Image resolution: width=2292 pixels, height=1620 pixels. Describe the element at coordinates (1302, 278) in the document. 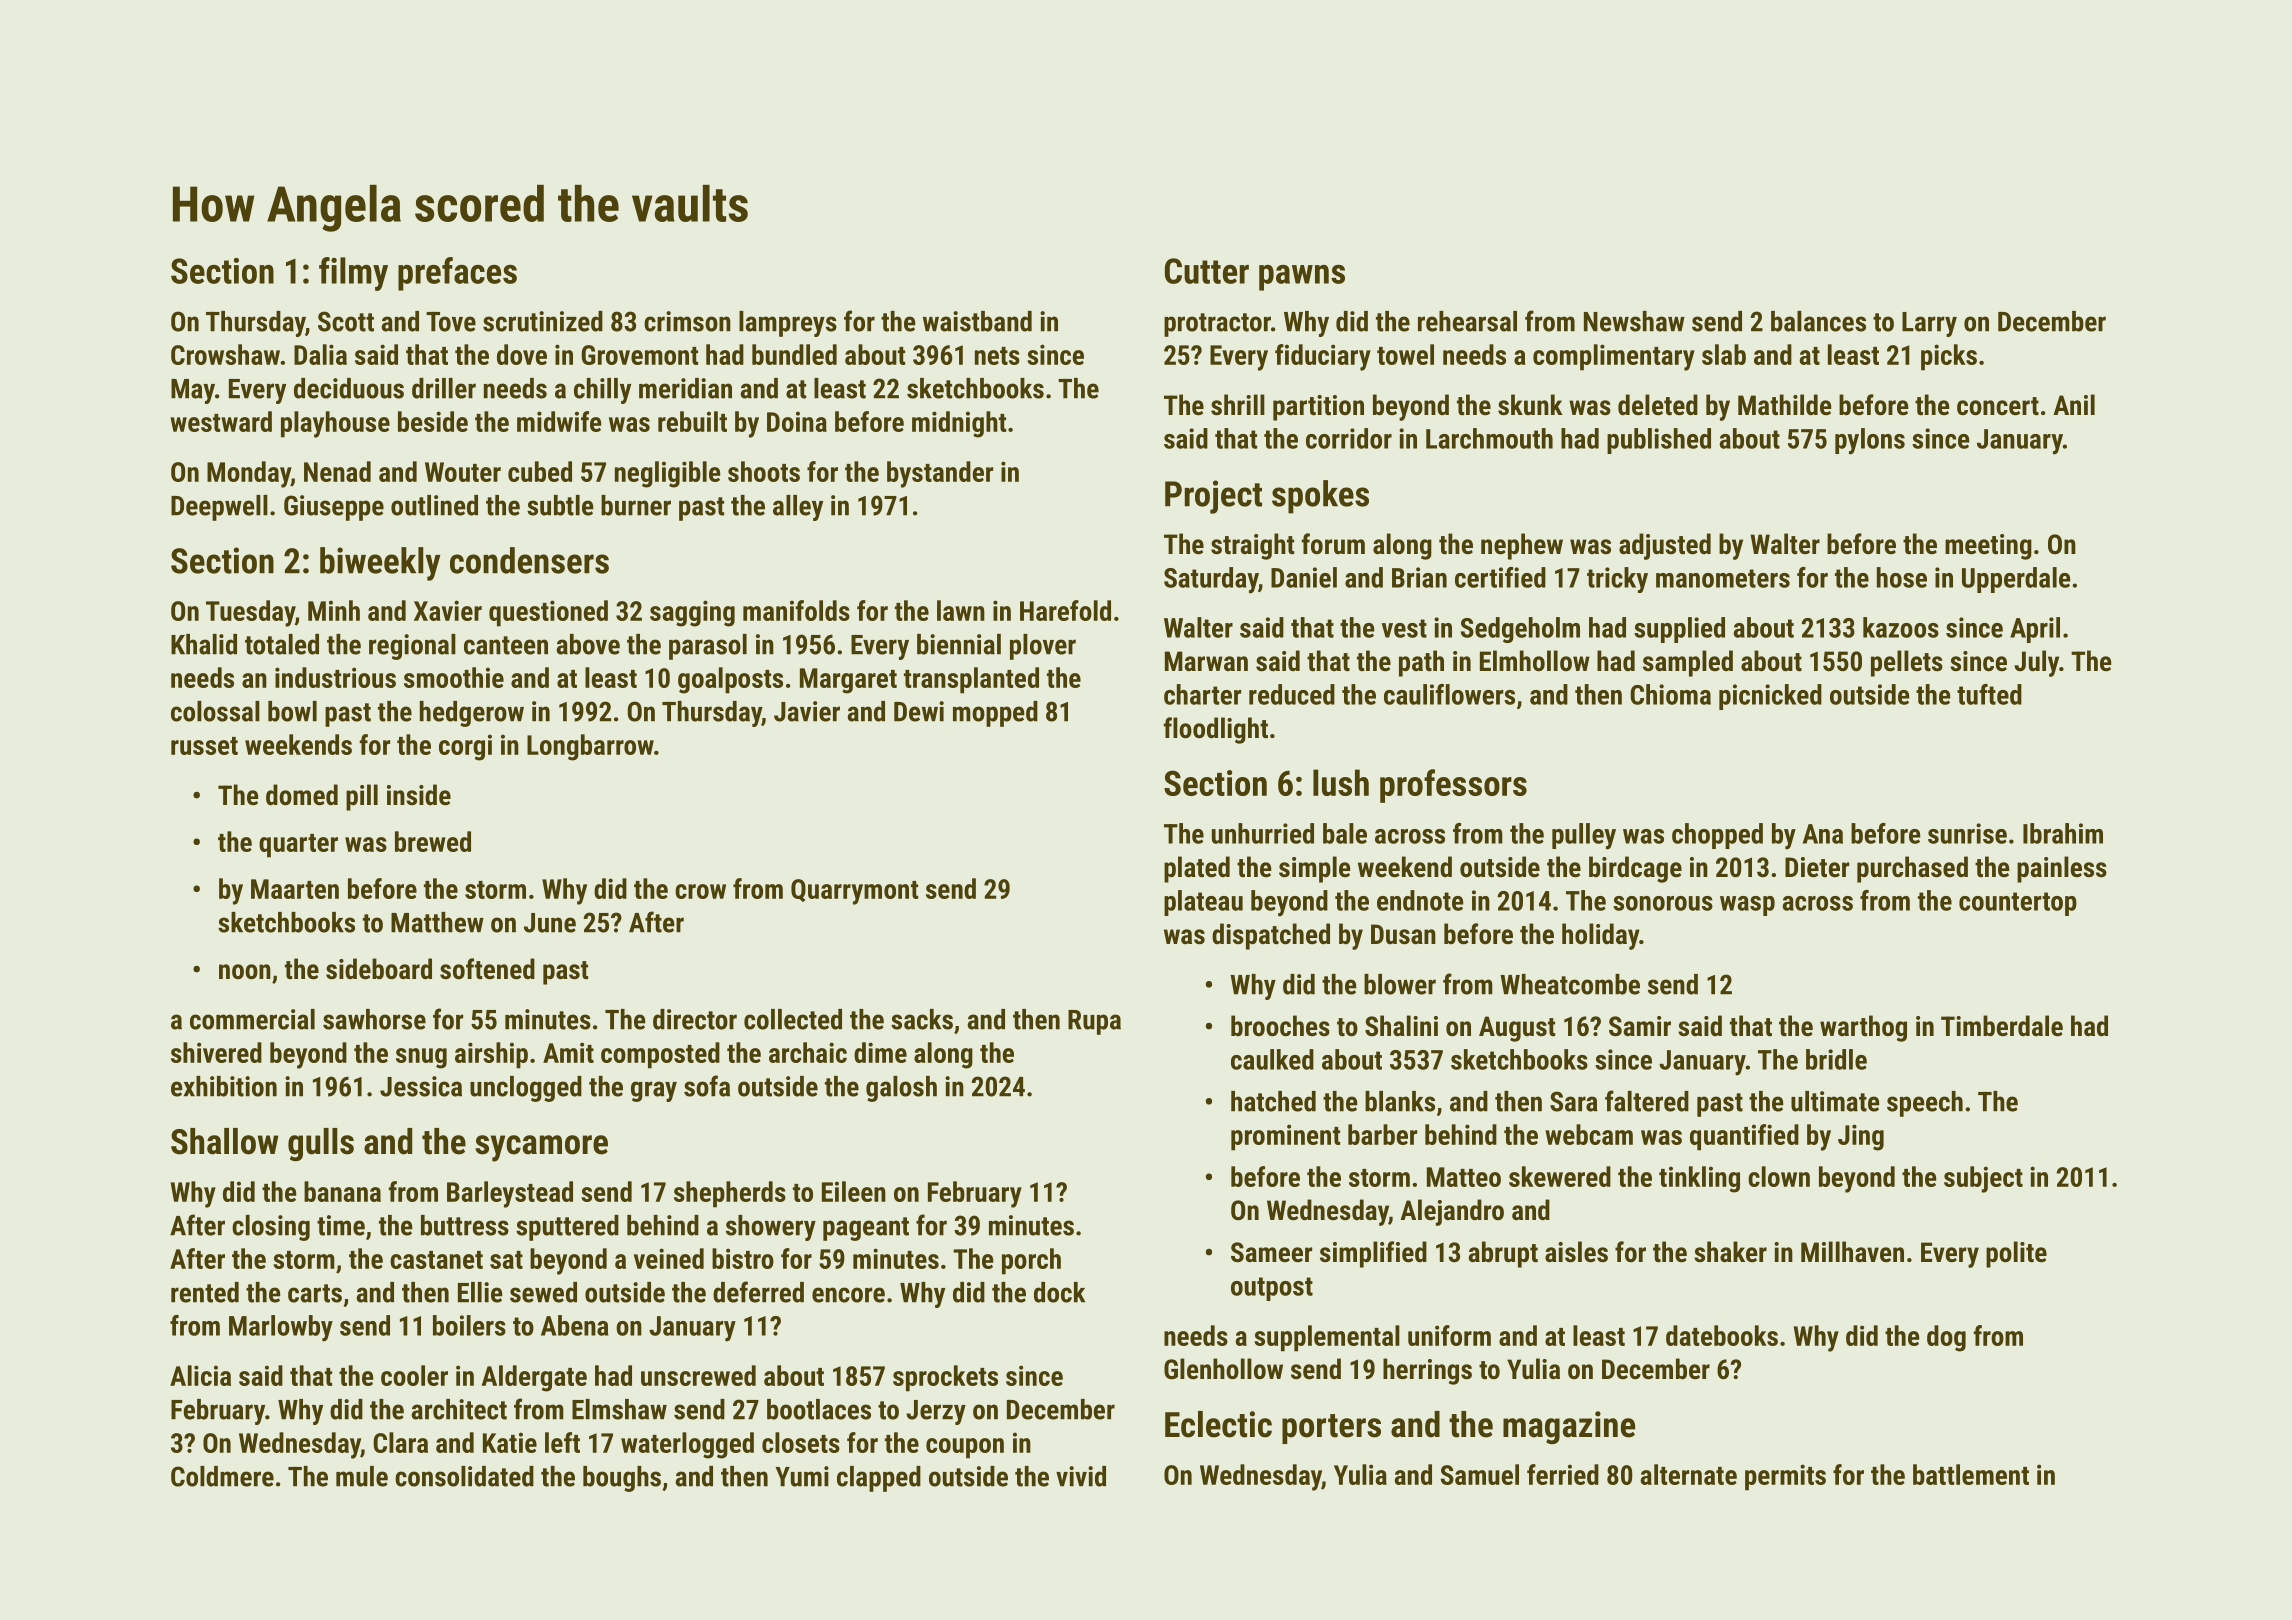

I see `pawns` at that location.
